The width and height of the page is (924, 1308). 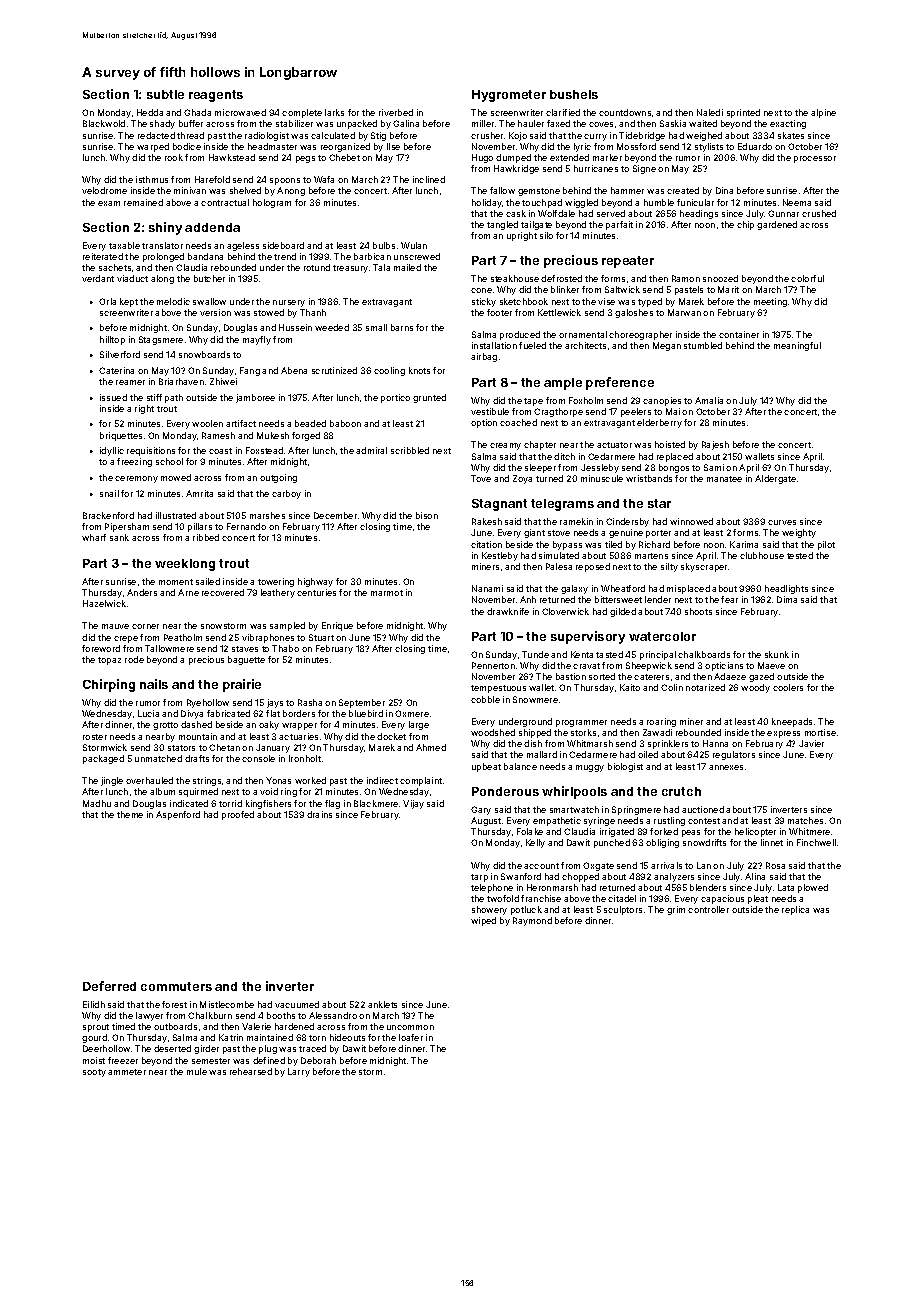 I want to click on Hygrometer, so click(x=509, y=96).
